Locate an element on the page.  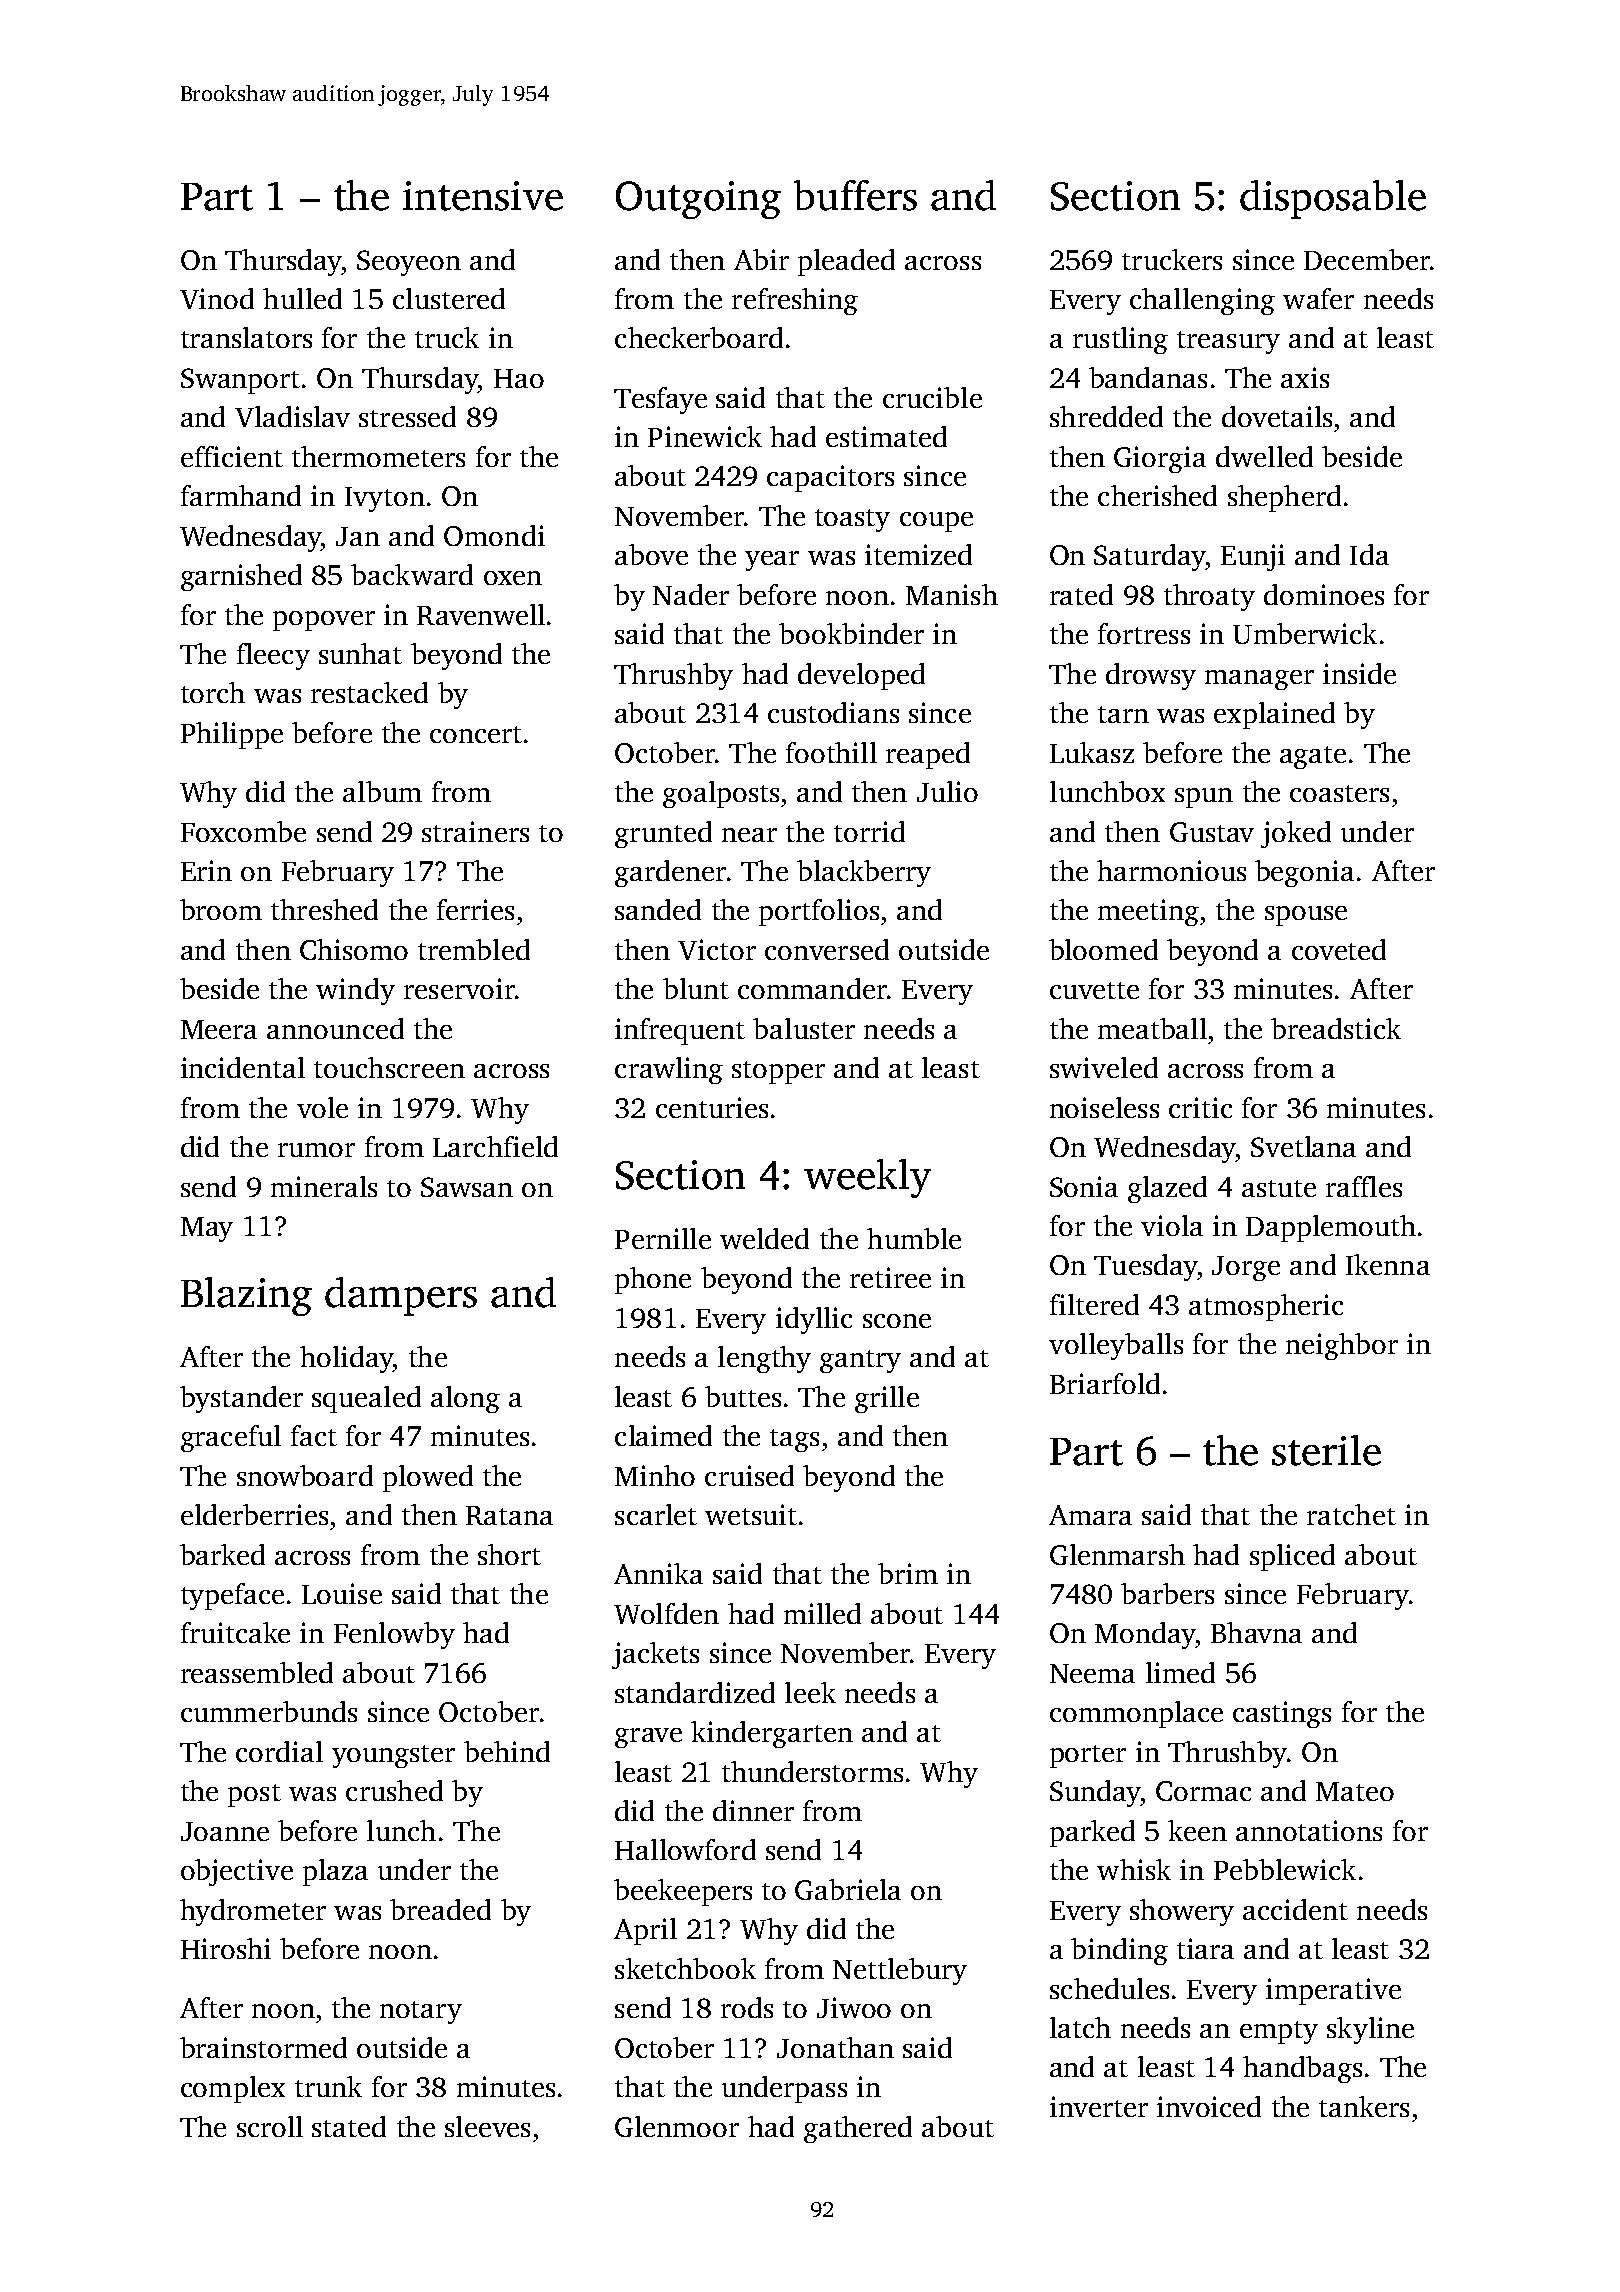
inside is located at coordinates (1359, 673).
